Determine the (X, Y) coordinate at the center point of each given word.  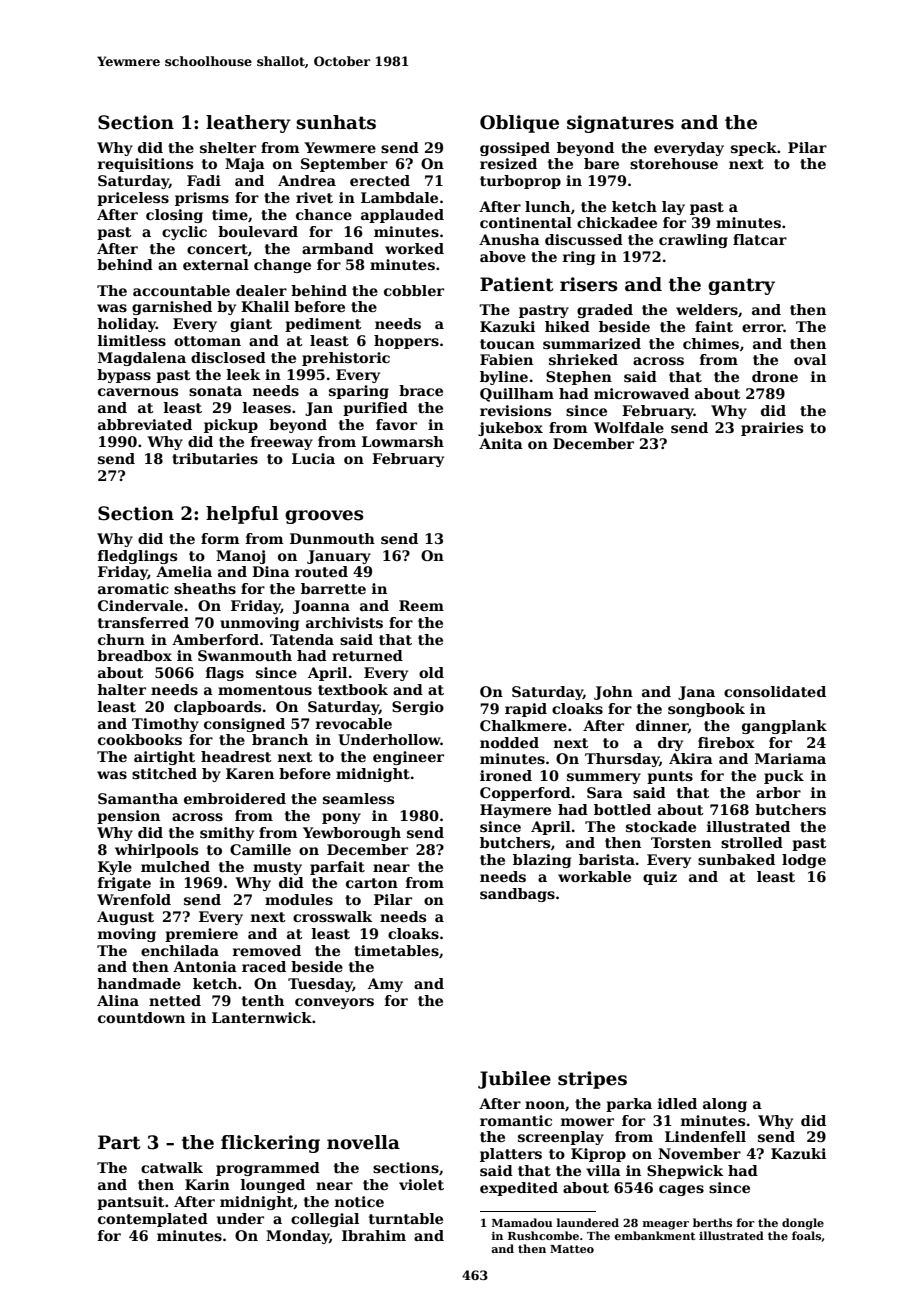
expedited (519, 1189)
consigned (244, 725)
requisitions (145, 165)
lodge (804, 861)
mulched (175, 866)
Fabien (506, 359)
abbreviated (145, 424)
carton (372, 883)
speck (754, 149)
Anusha (509, 239)
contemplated (153, 1220)
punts (670, 777)
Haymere (515, 811)
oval (810, 359)
